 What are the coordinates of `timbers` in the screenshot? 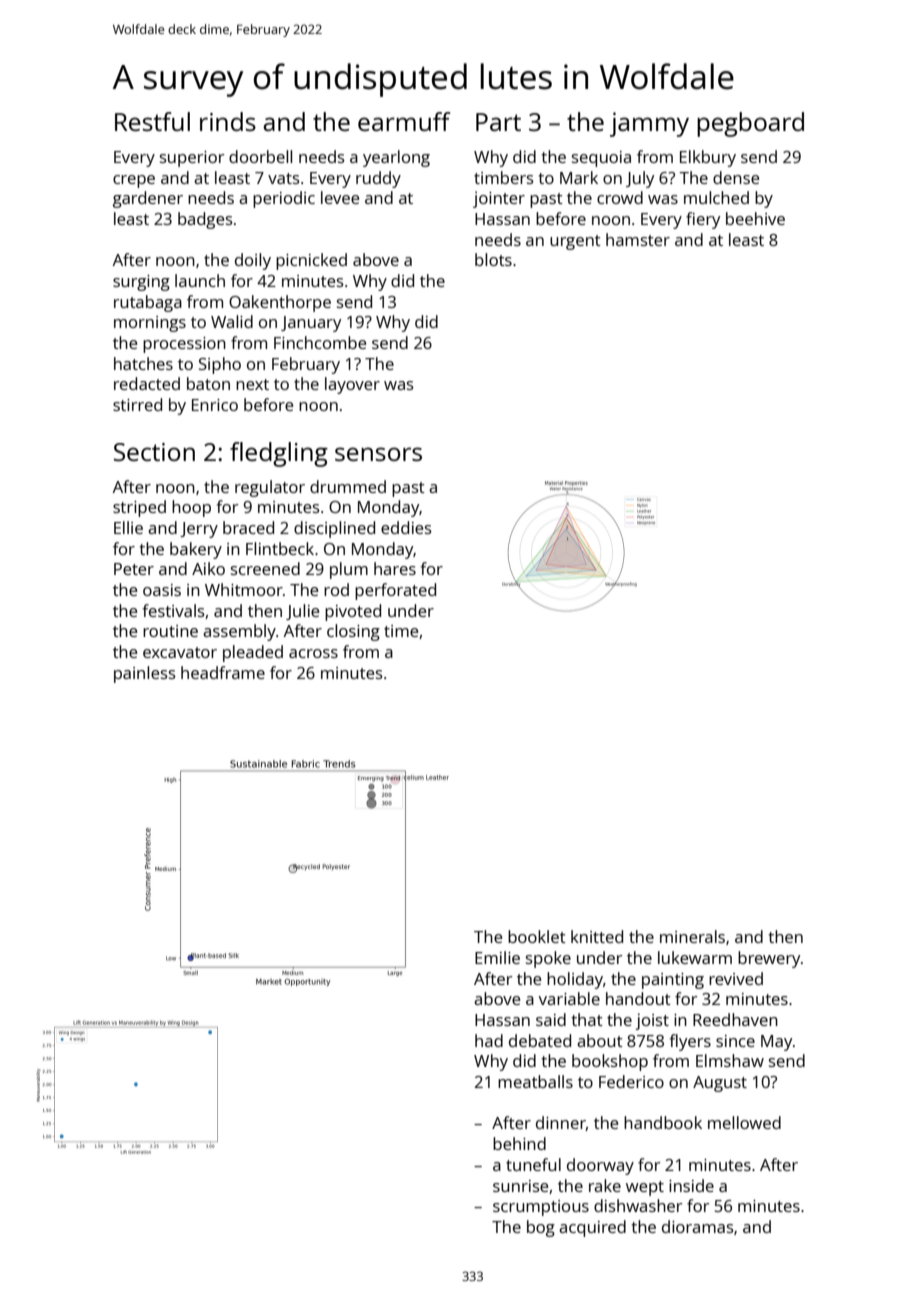 It's located at (504, 177).
